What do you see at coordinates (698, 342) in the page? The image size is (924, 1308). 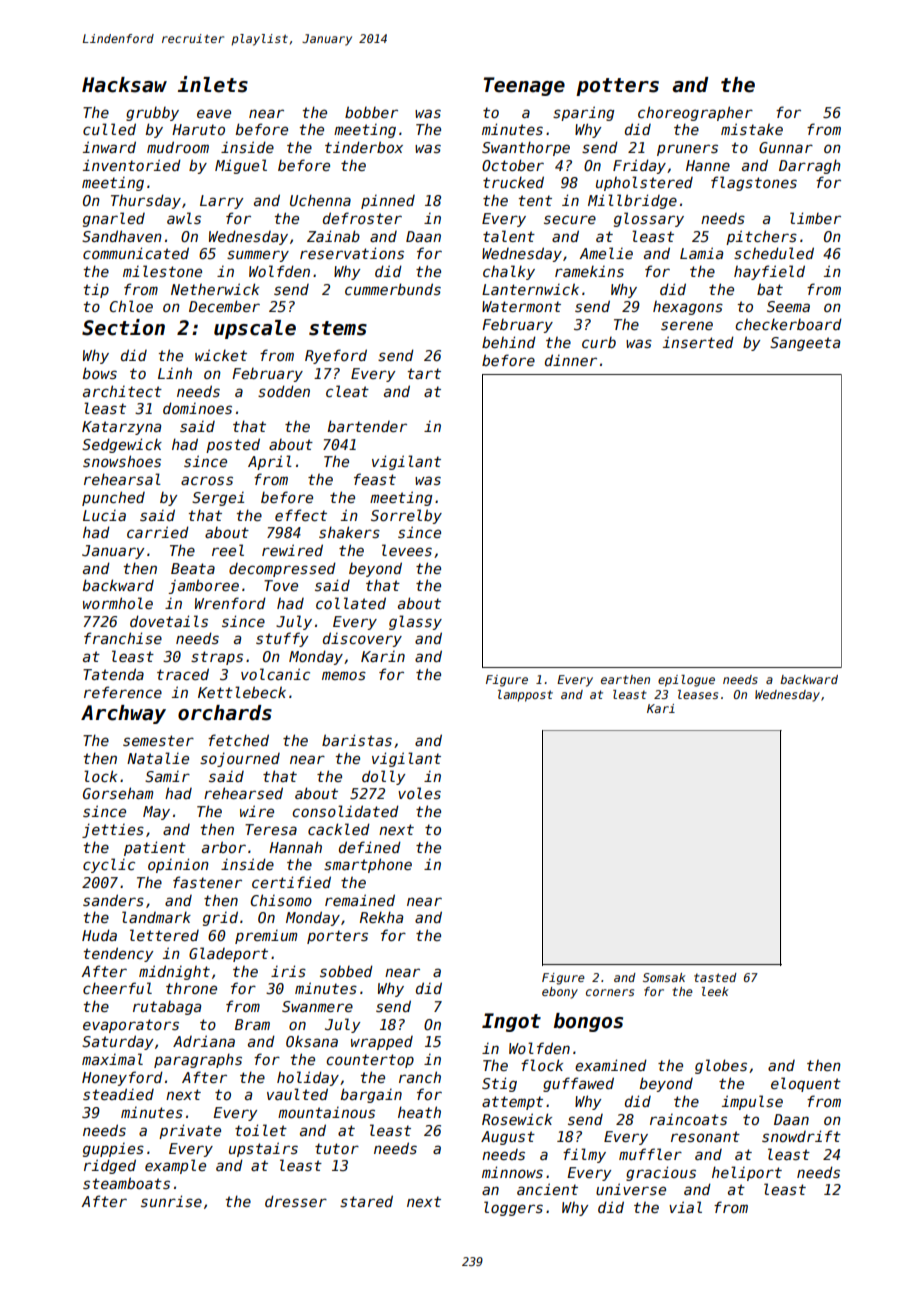 I see `inserted` at bounding box center [698, 342].
